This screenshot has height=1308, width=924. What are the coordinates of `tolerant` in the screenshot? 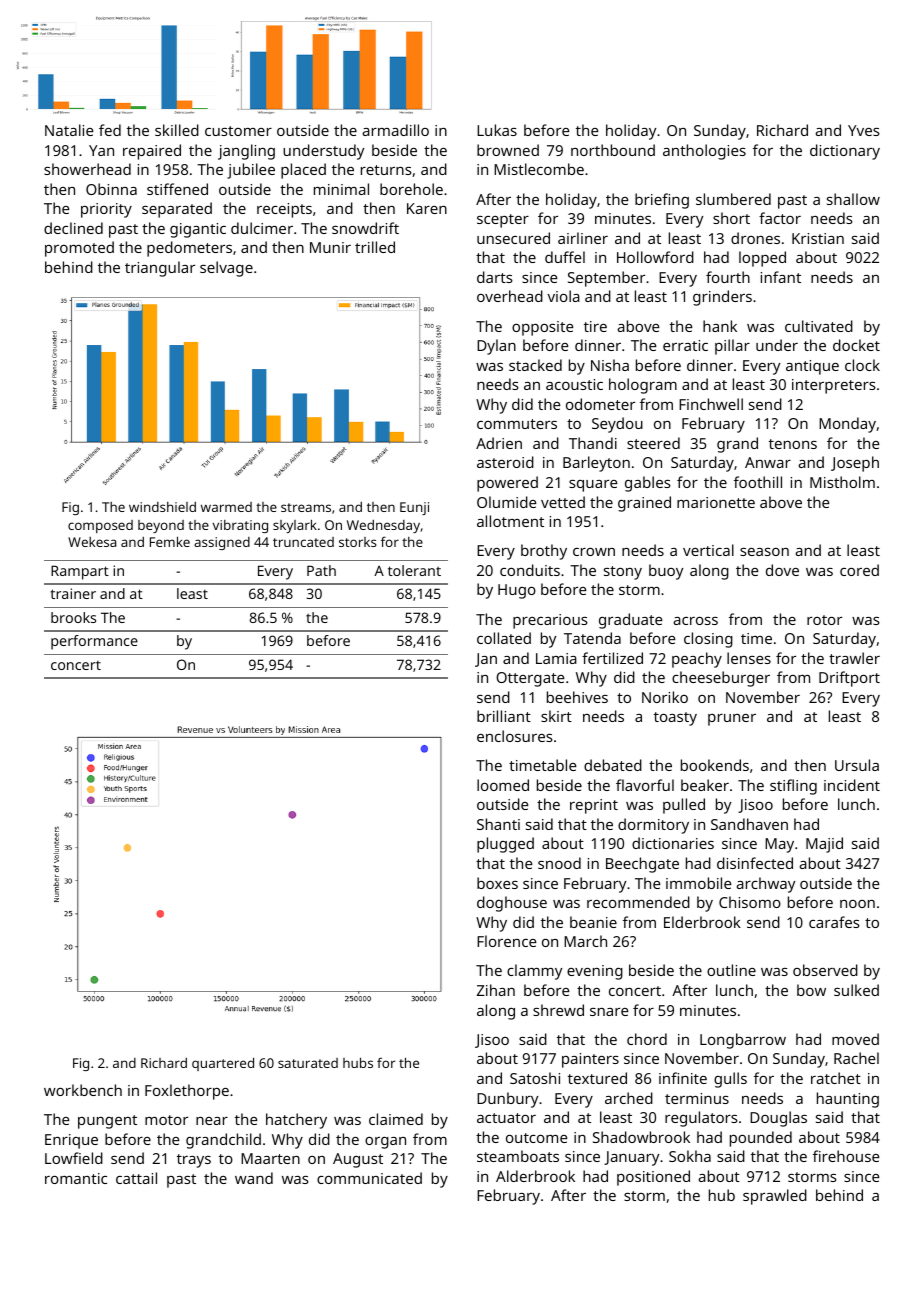 It's located at (414, 570).
